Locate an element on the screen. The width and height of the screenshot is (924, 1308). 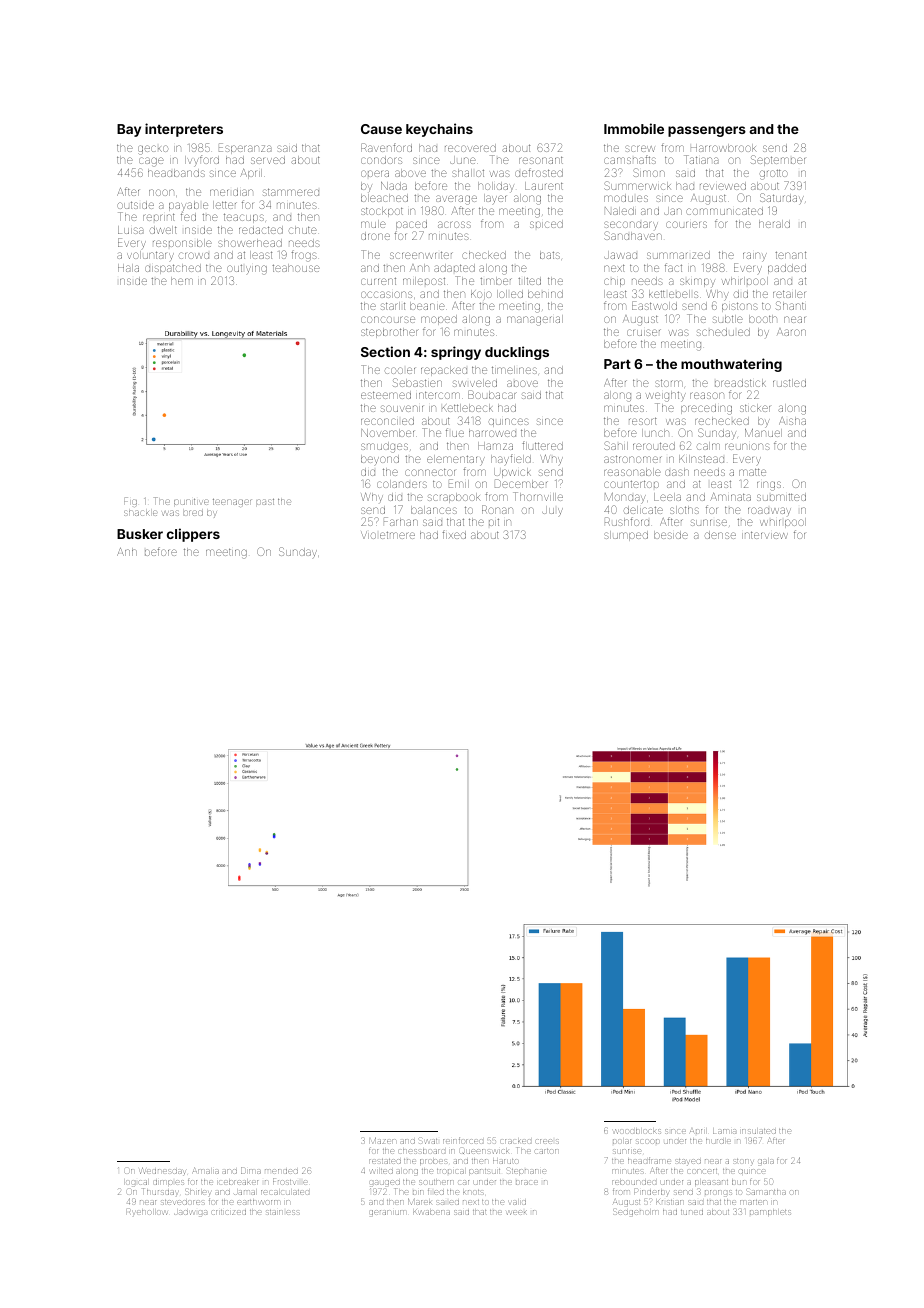
rustled is located at coordinates (789, 383).
